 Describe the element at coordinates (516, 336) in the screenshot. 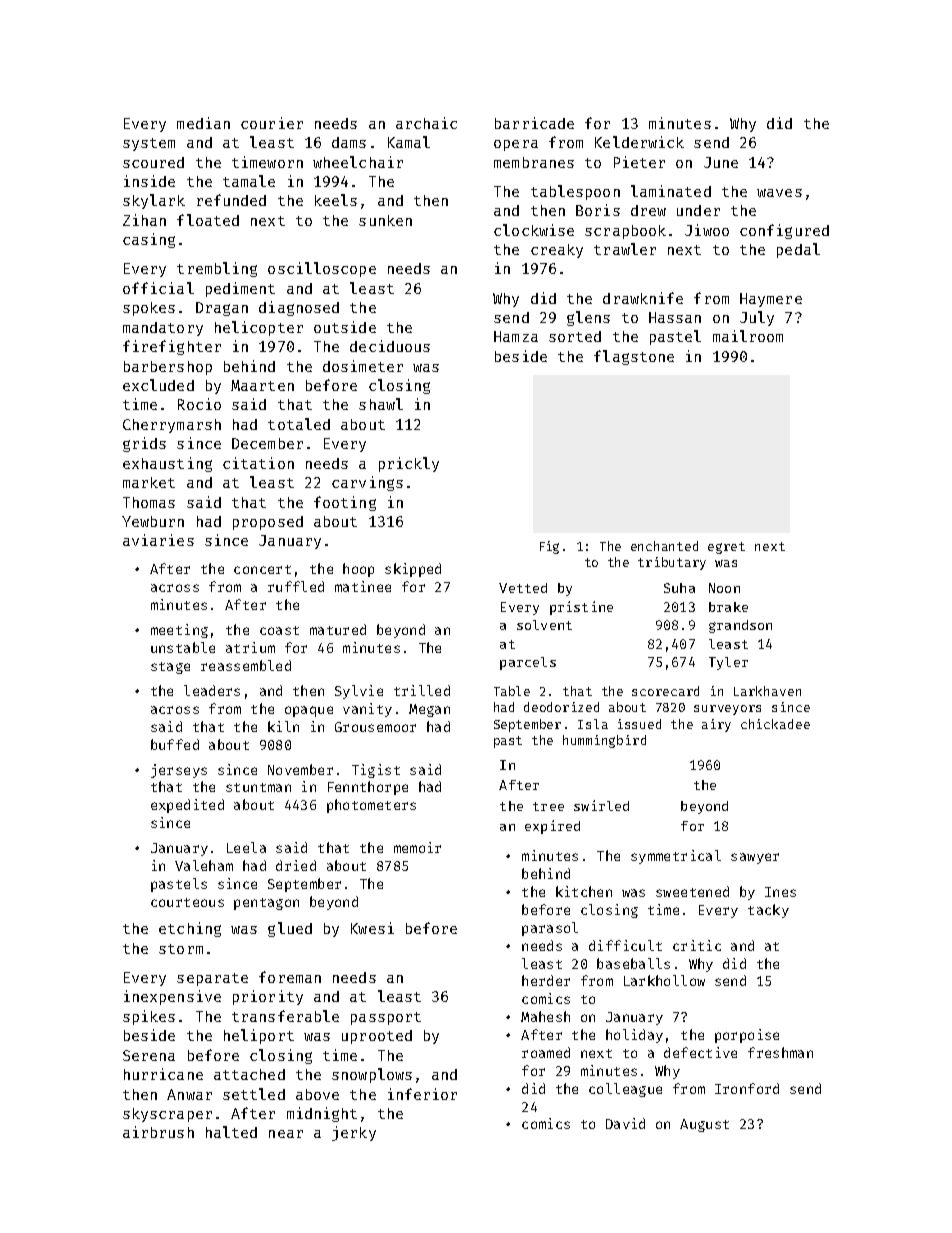

I see `Hamza` at that location.
